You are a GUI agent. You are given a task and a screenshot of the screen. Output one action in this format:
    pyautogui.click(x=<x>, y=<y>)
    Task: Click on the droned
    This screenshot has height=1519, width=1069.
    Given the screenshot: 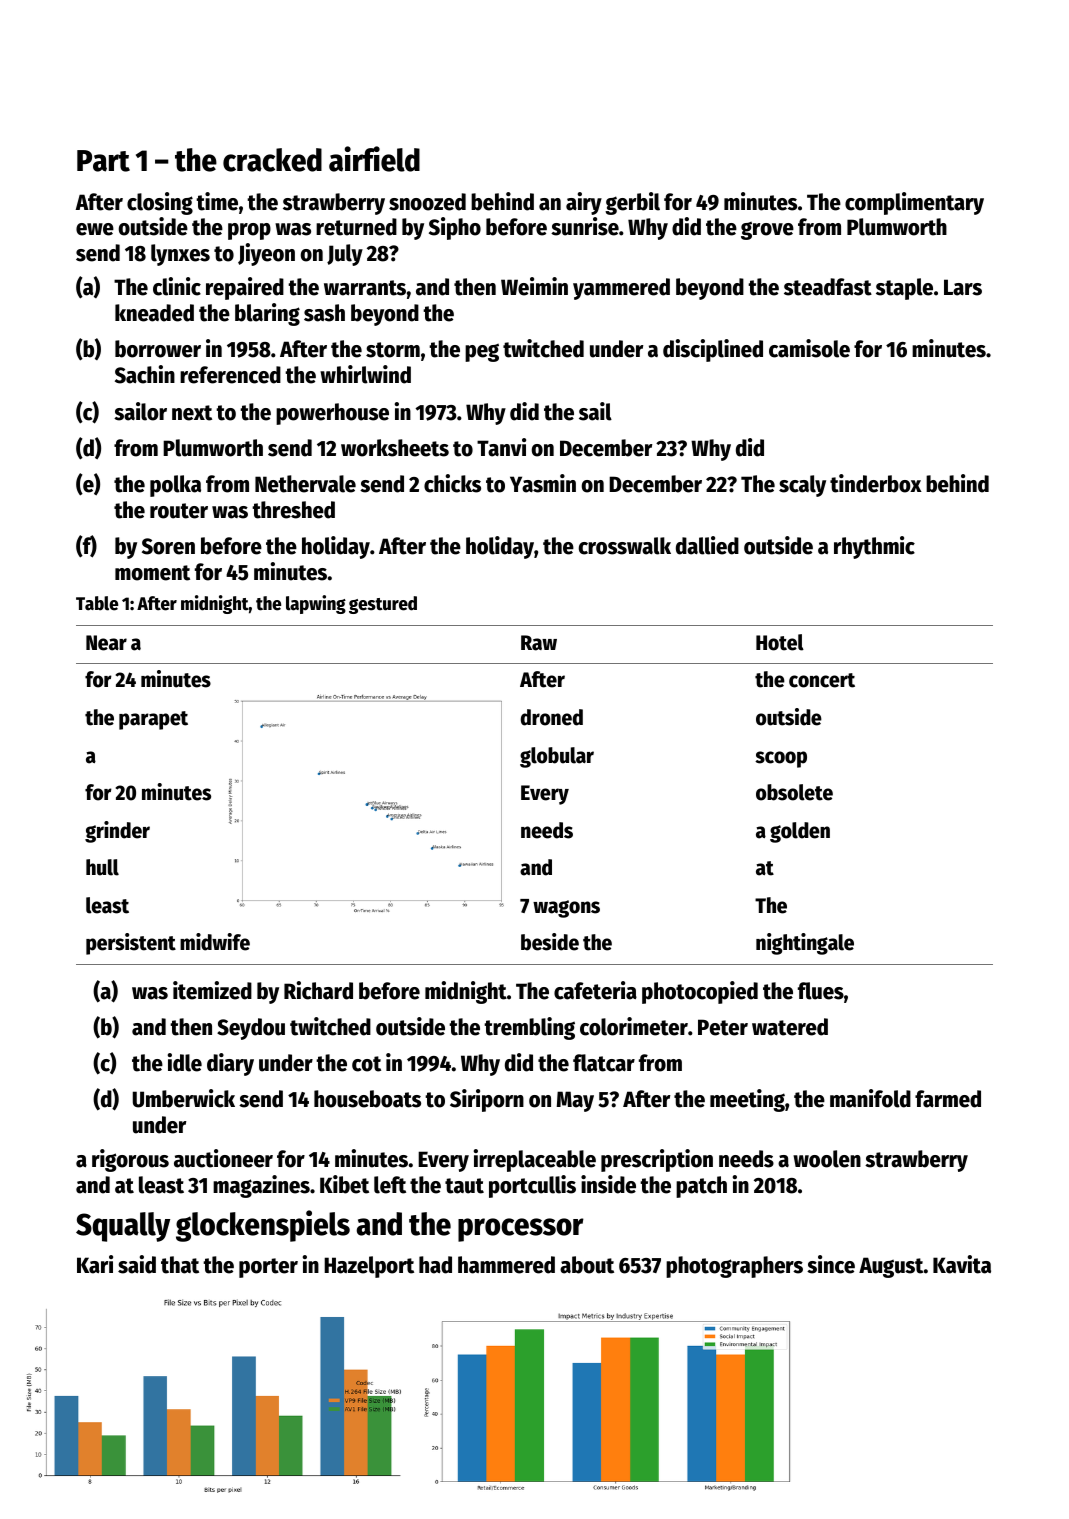 What is the action you would take?
    pyautogui.click(x=552, y=717)
